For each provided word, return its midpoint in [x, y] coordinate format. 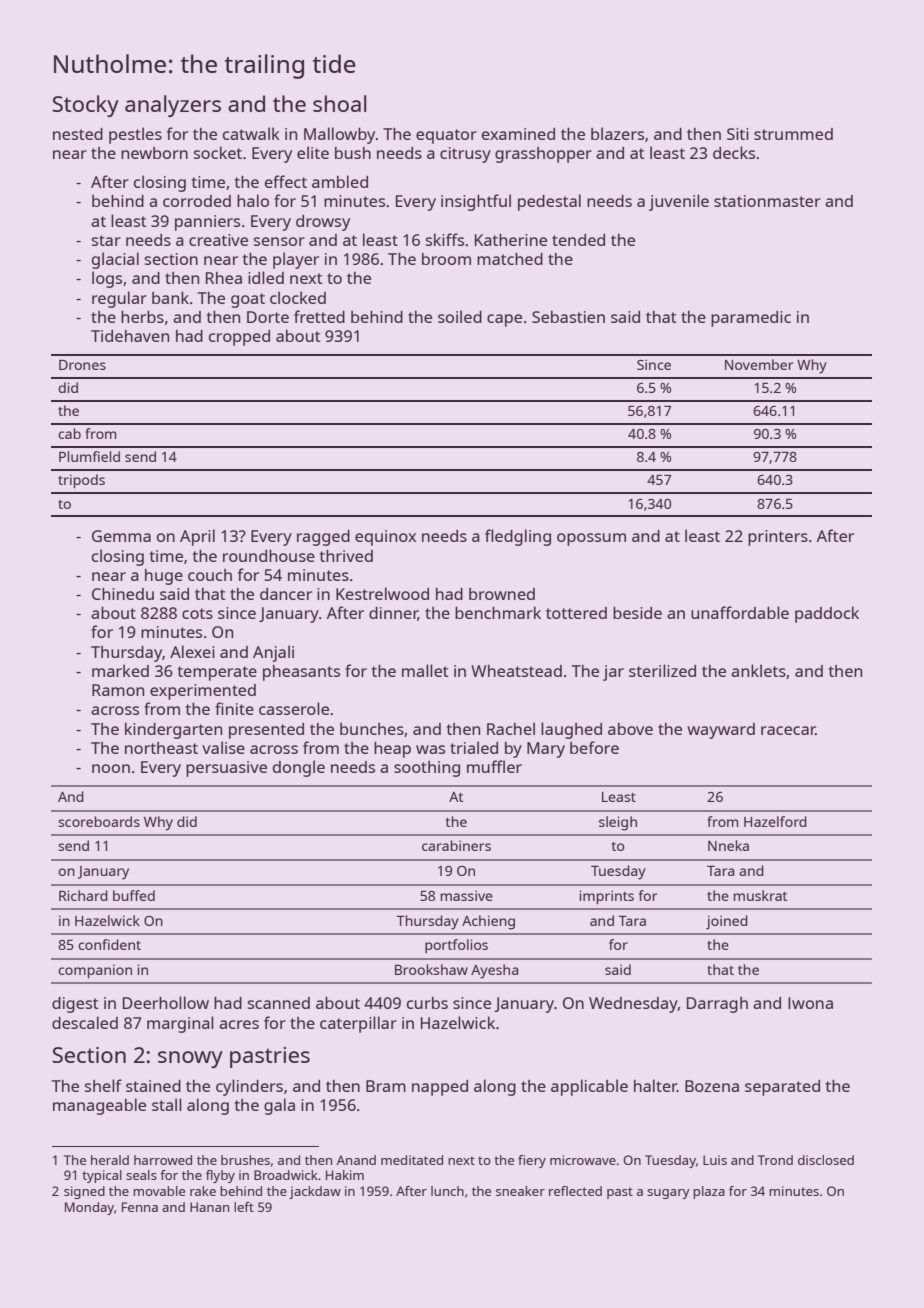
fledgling [518, 537]
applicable [589, 1087]
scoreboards [99, 821]
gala [279, 1106]
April [197, 537]
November [759, 364]
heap [392, 750]
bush [353, 153]
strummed [793, 134]
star [106, 240]
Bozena [712, 1086]
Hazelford [775, 821]
